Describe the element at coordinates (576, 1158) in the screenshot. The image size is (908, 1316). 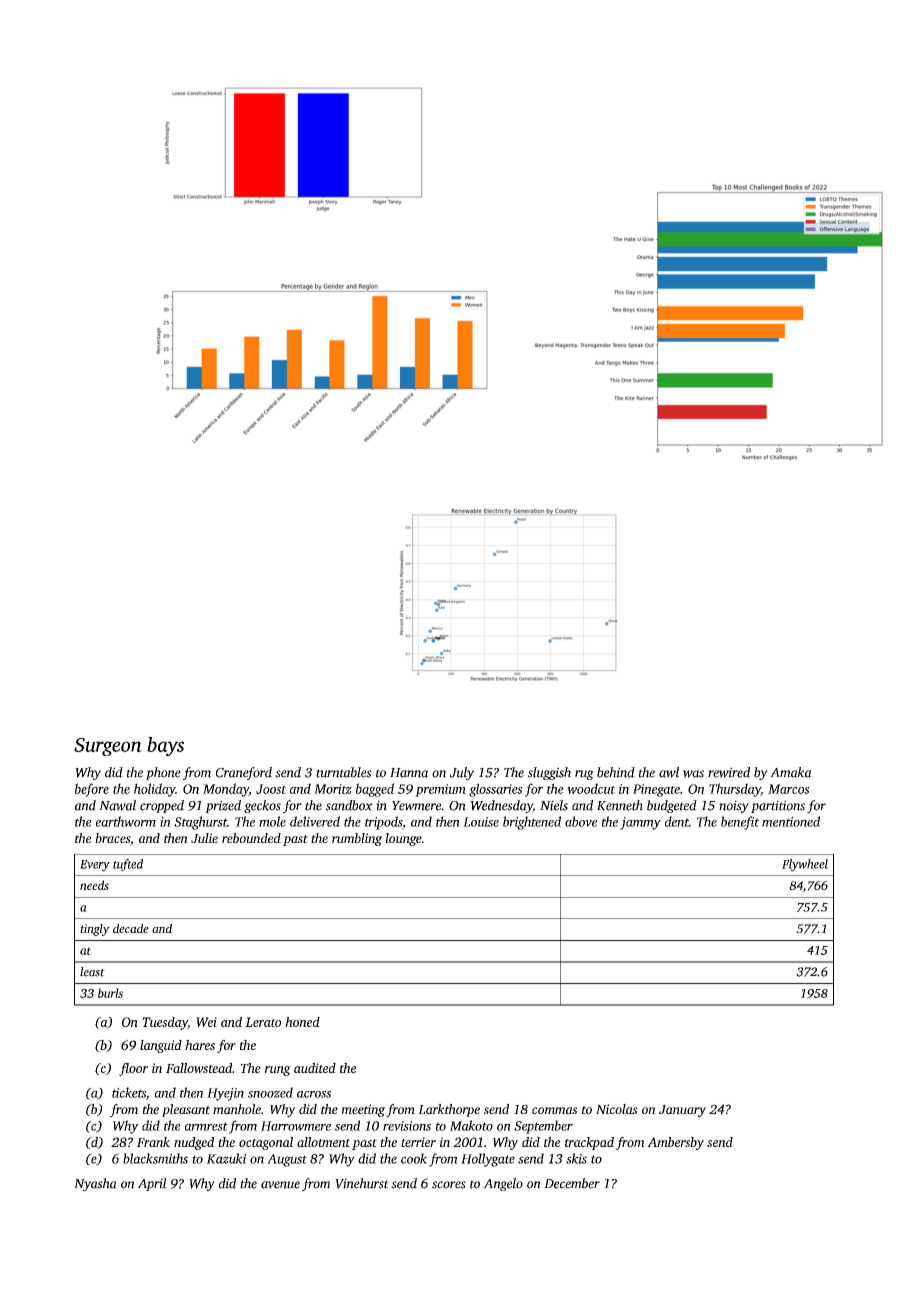
I see `skis` at that location.
